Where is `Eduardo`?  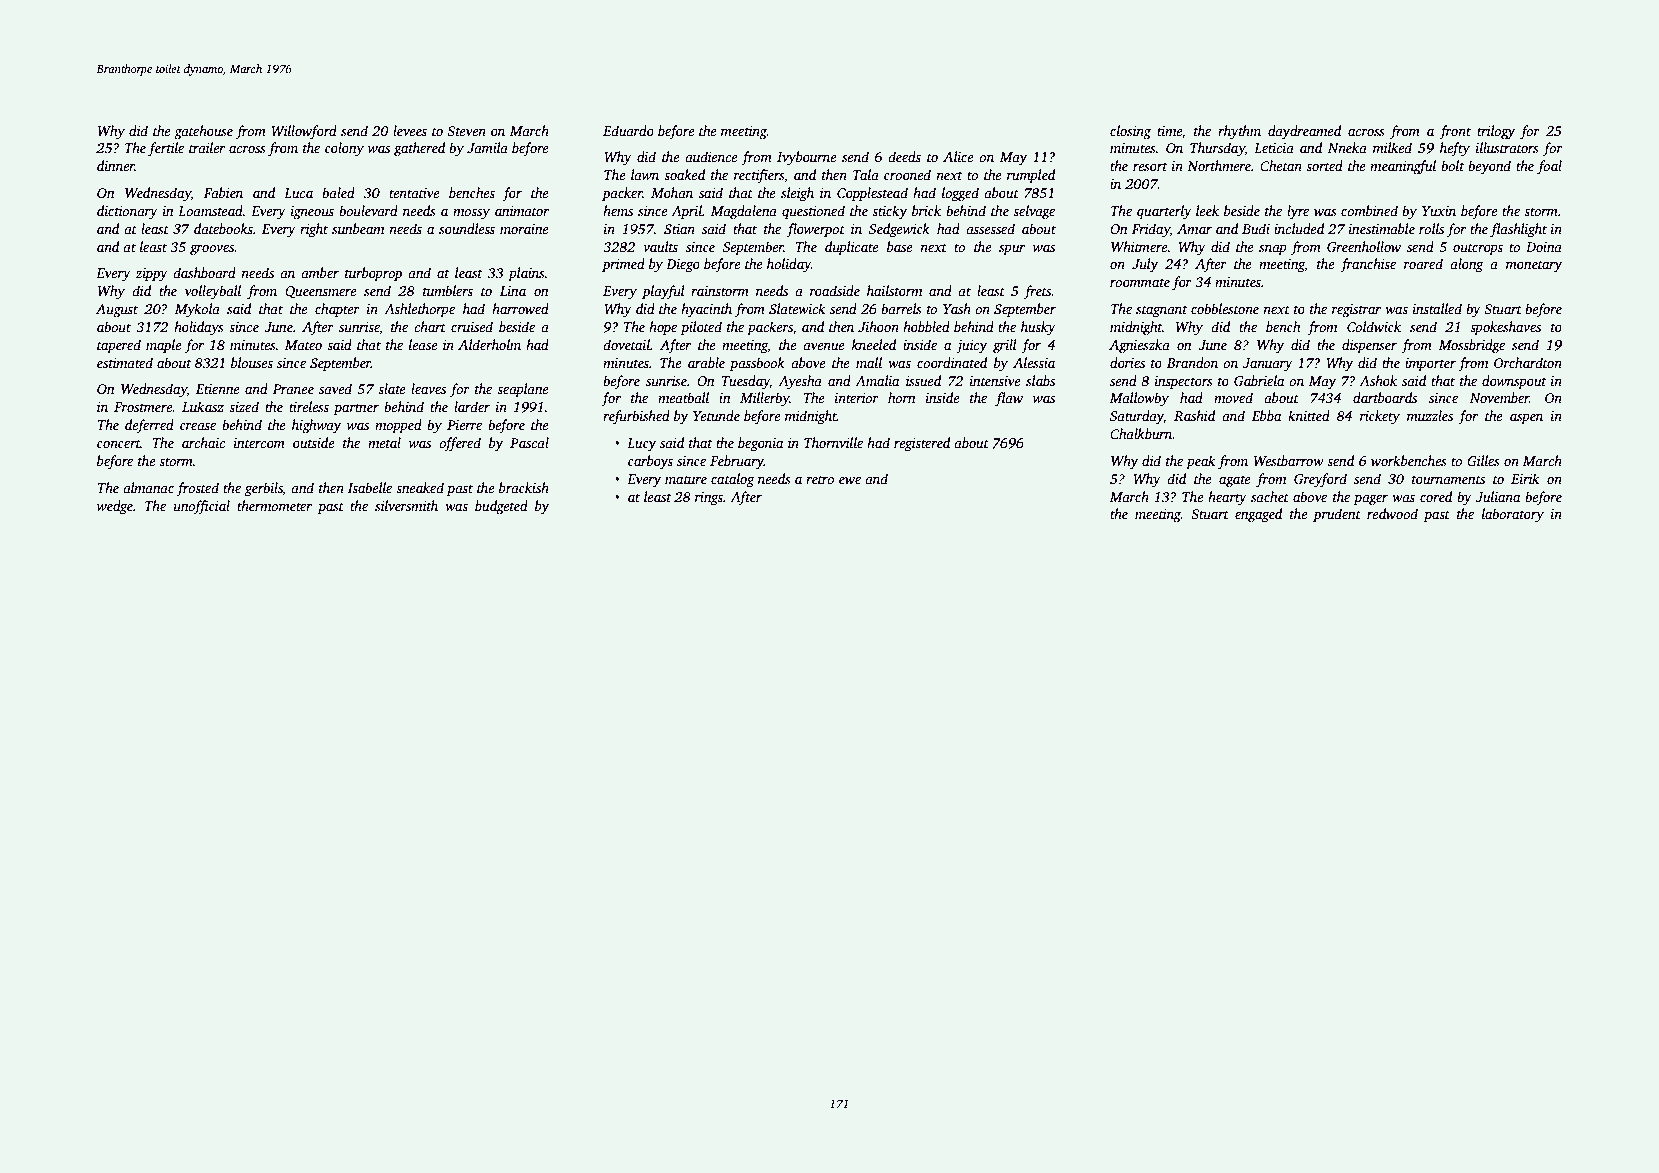
Eduardo is located at coordinates (628, 130).
